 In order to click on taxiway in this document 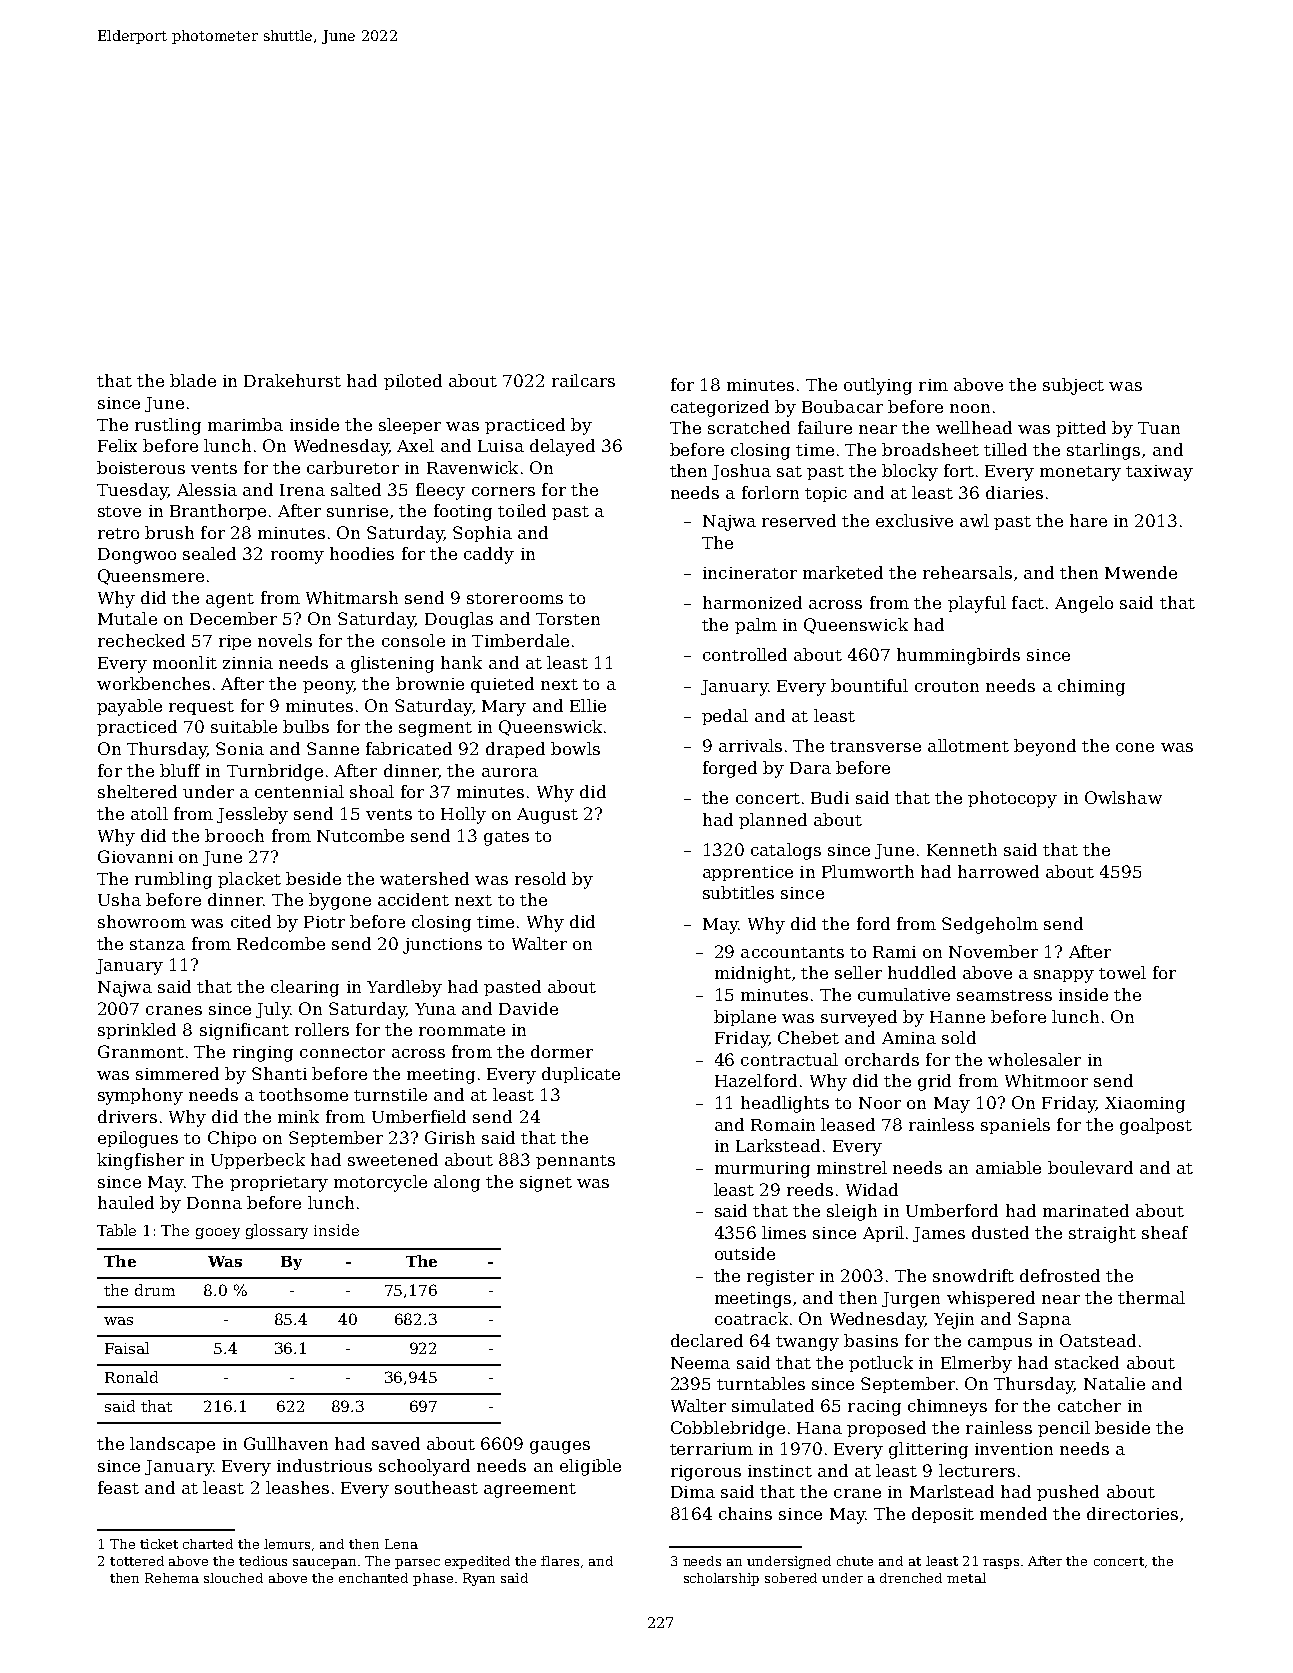, I will do `click(1159, 473)`.
